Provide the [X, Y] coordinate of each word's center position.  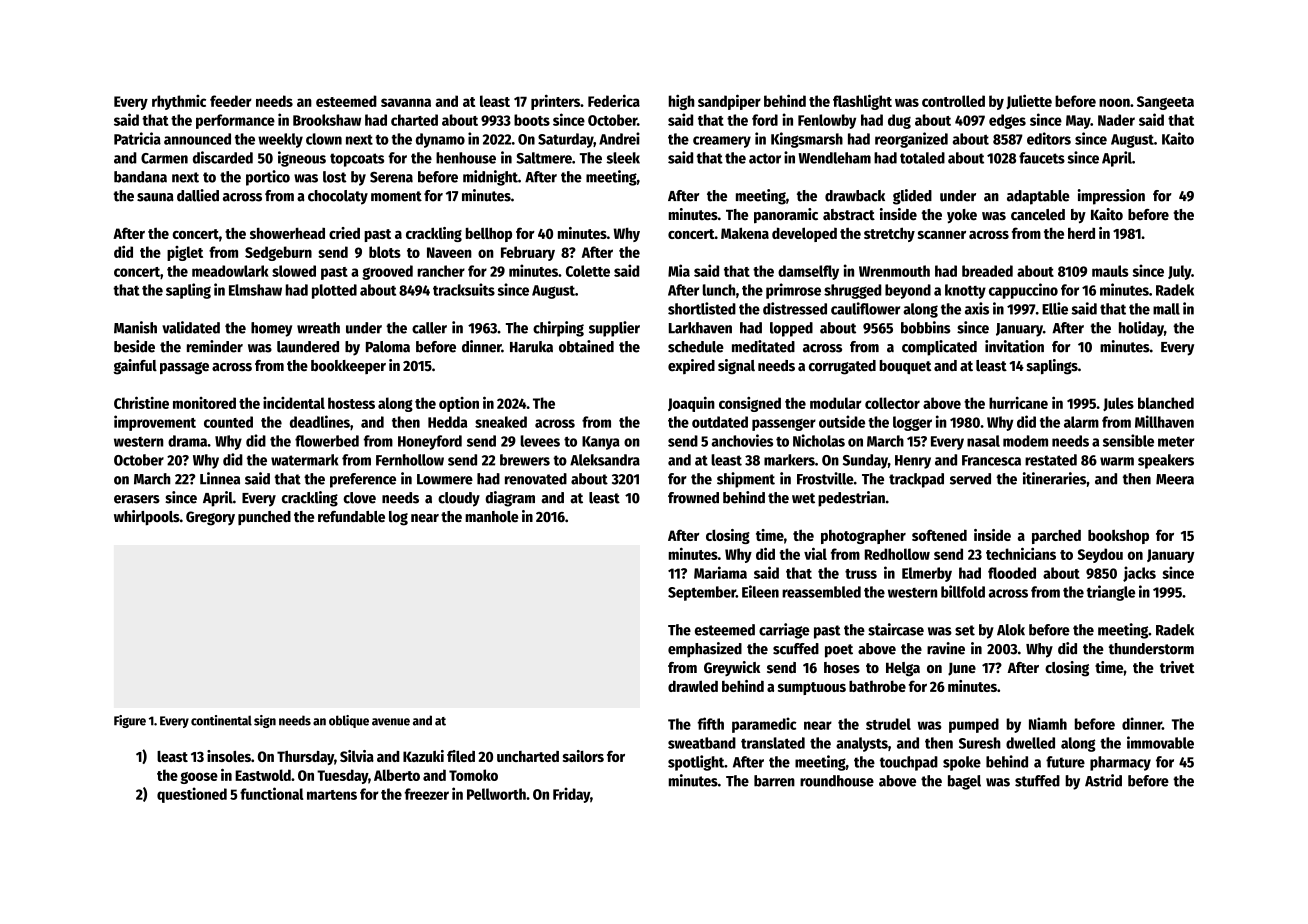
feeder [231, 101]
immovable [1160, 742]
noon [1114, 102]
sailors [583, 756]
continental [221, 720]
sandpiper [729, 102]
